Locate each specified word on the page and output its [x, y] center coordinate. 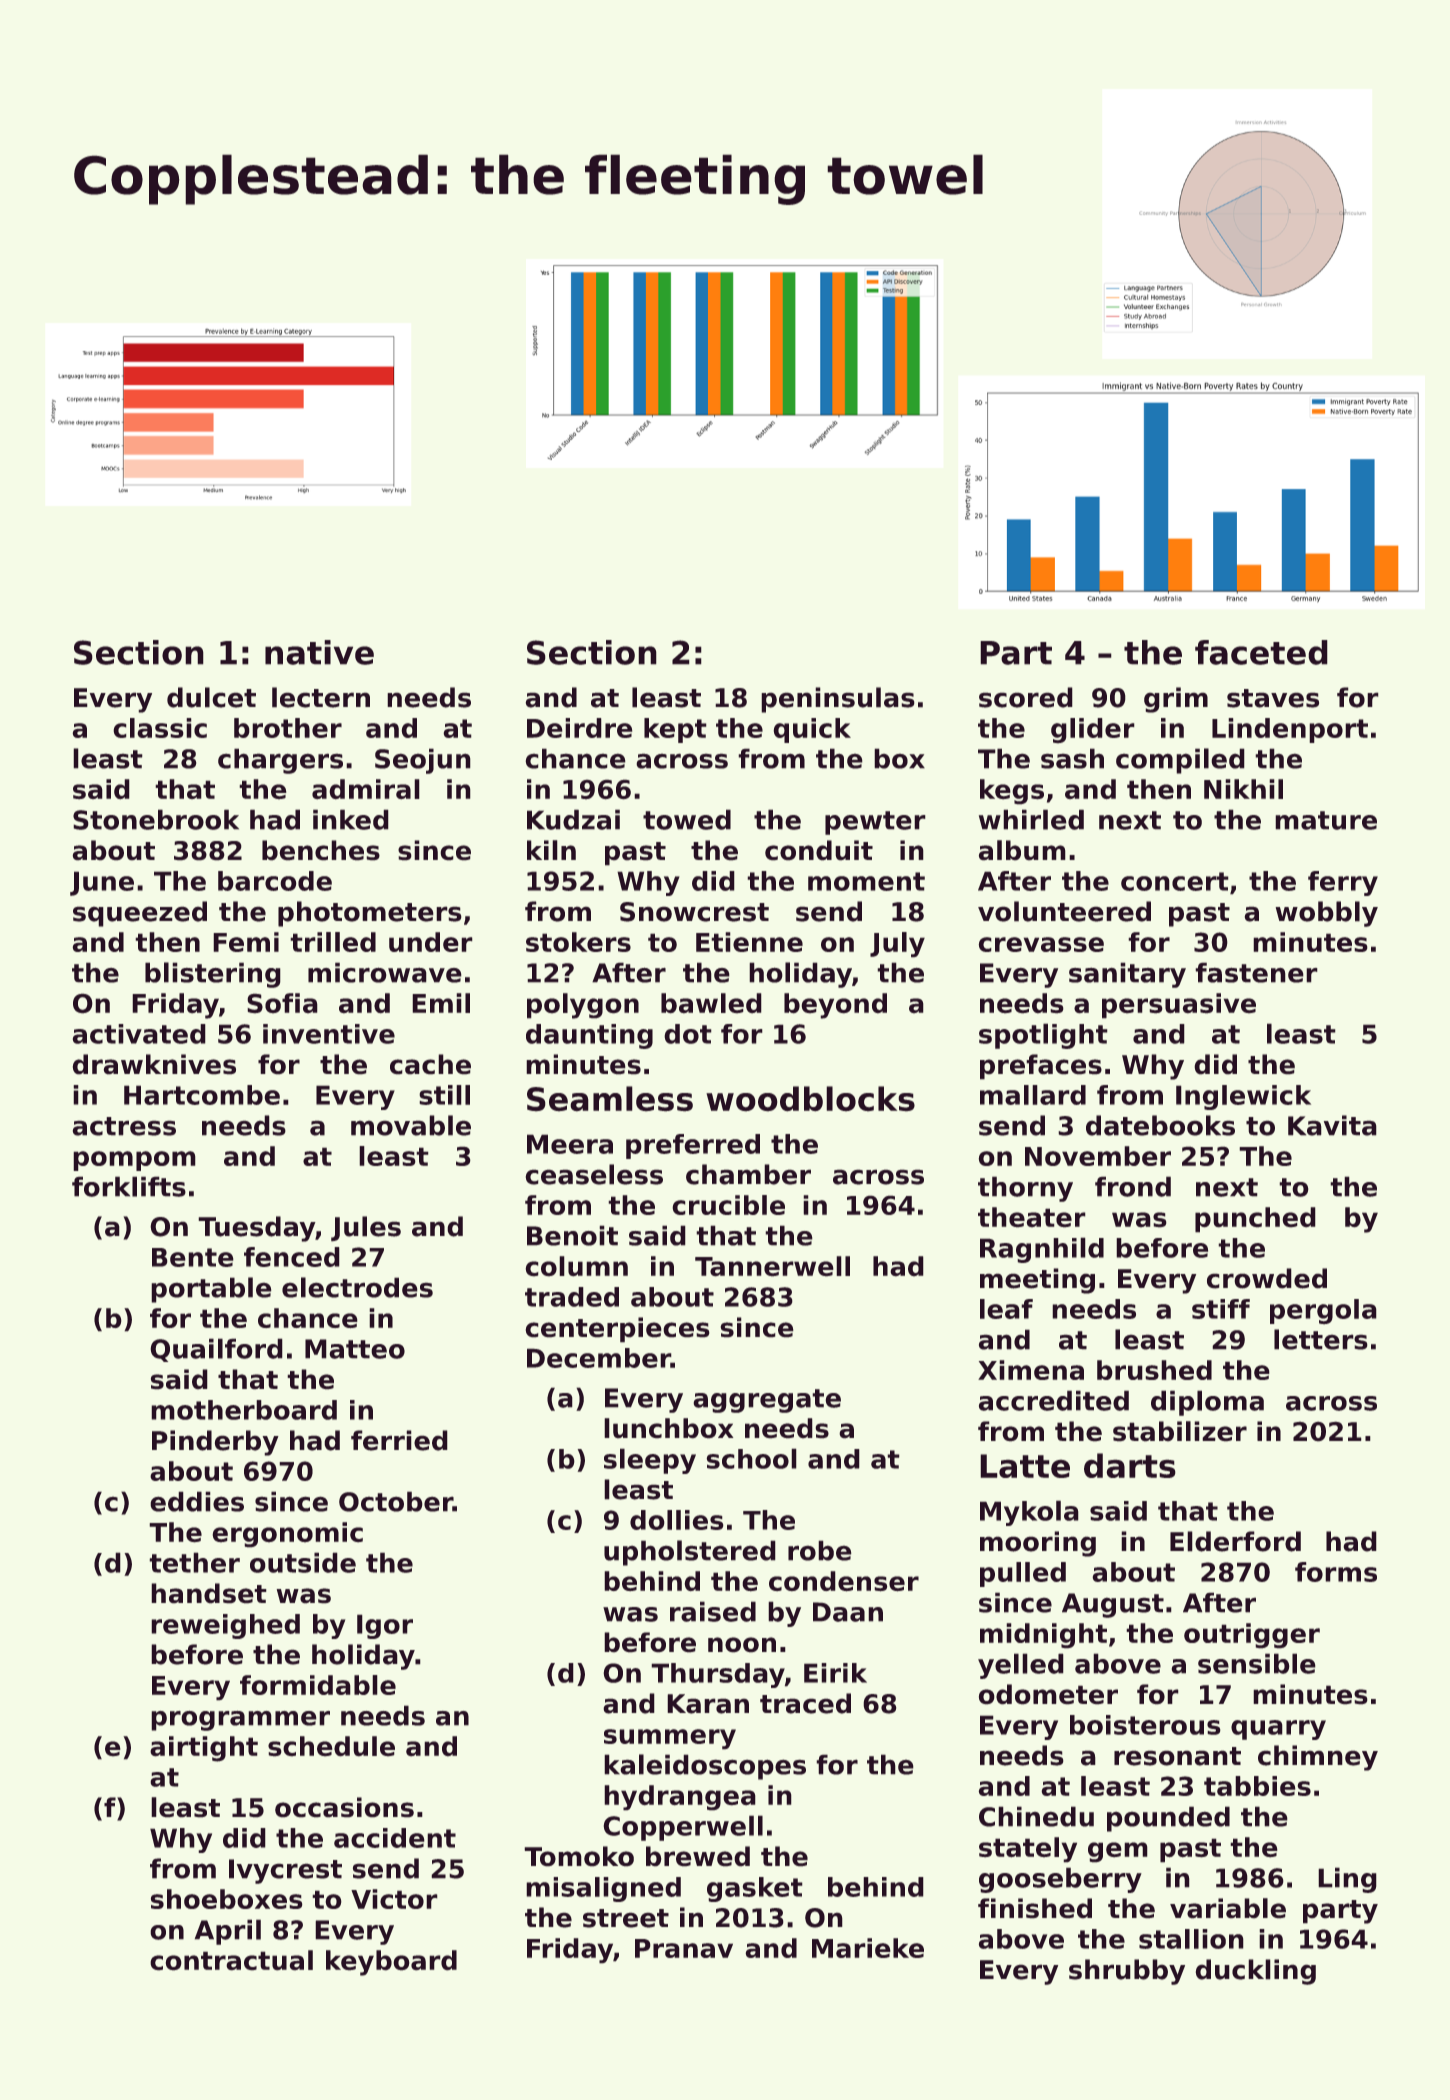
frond [1133, 1186]
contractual [231, 1960]
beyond [835, 1006]
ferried [399, 1440]
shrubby [1127, 1972]
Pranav [684, 1948]
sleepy [650, 1461]
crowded [1267, 1278]
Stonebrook [156, 819]
